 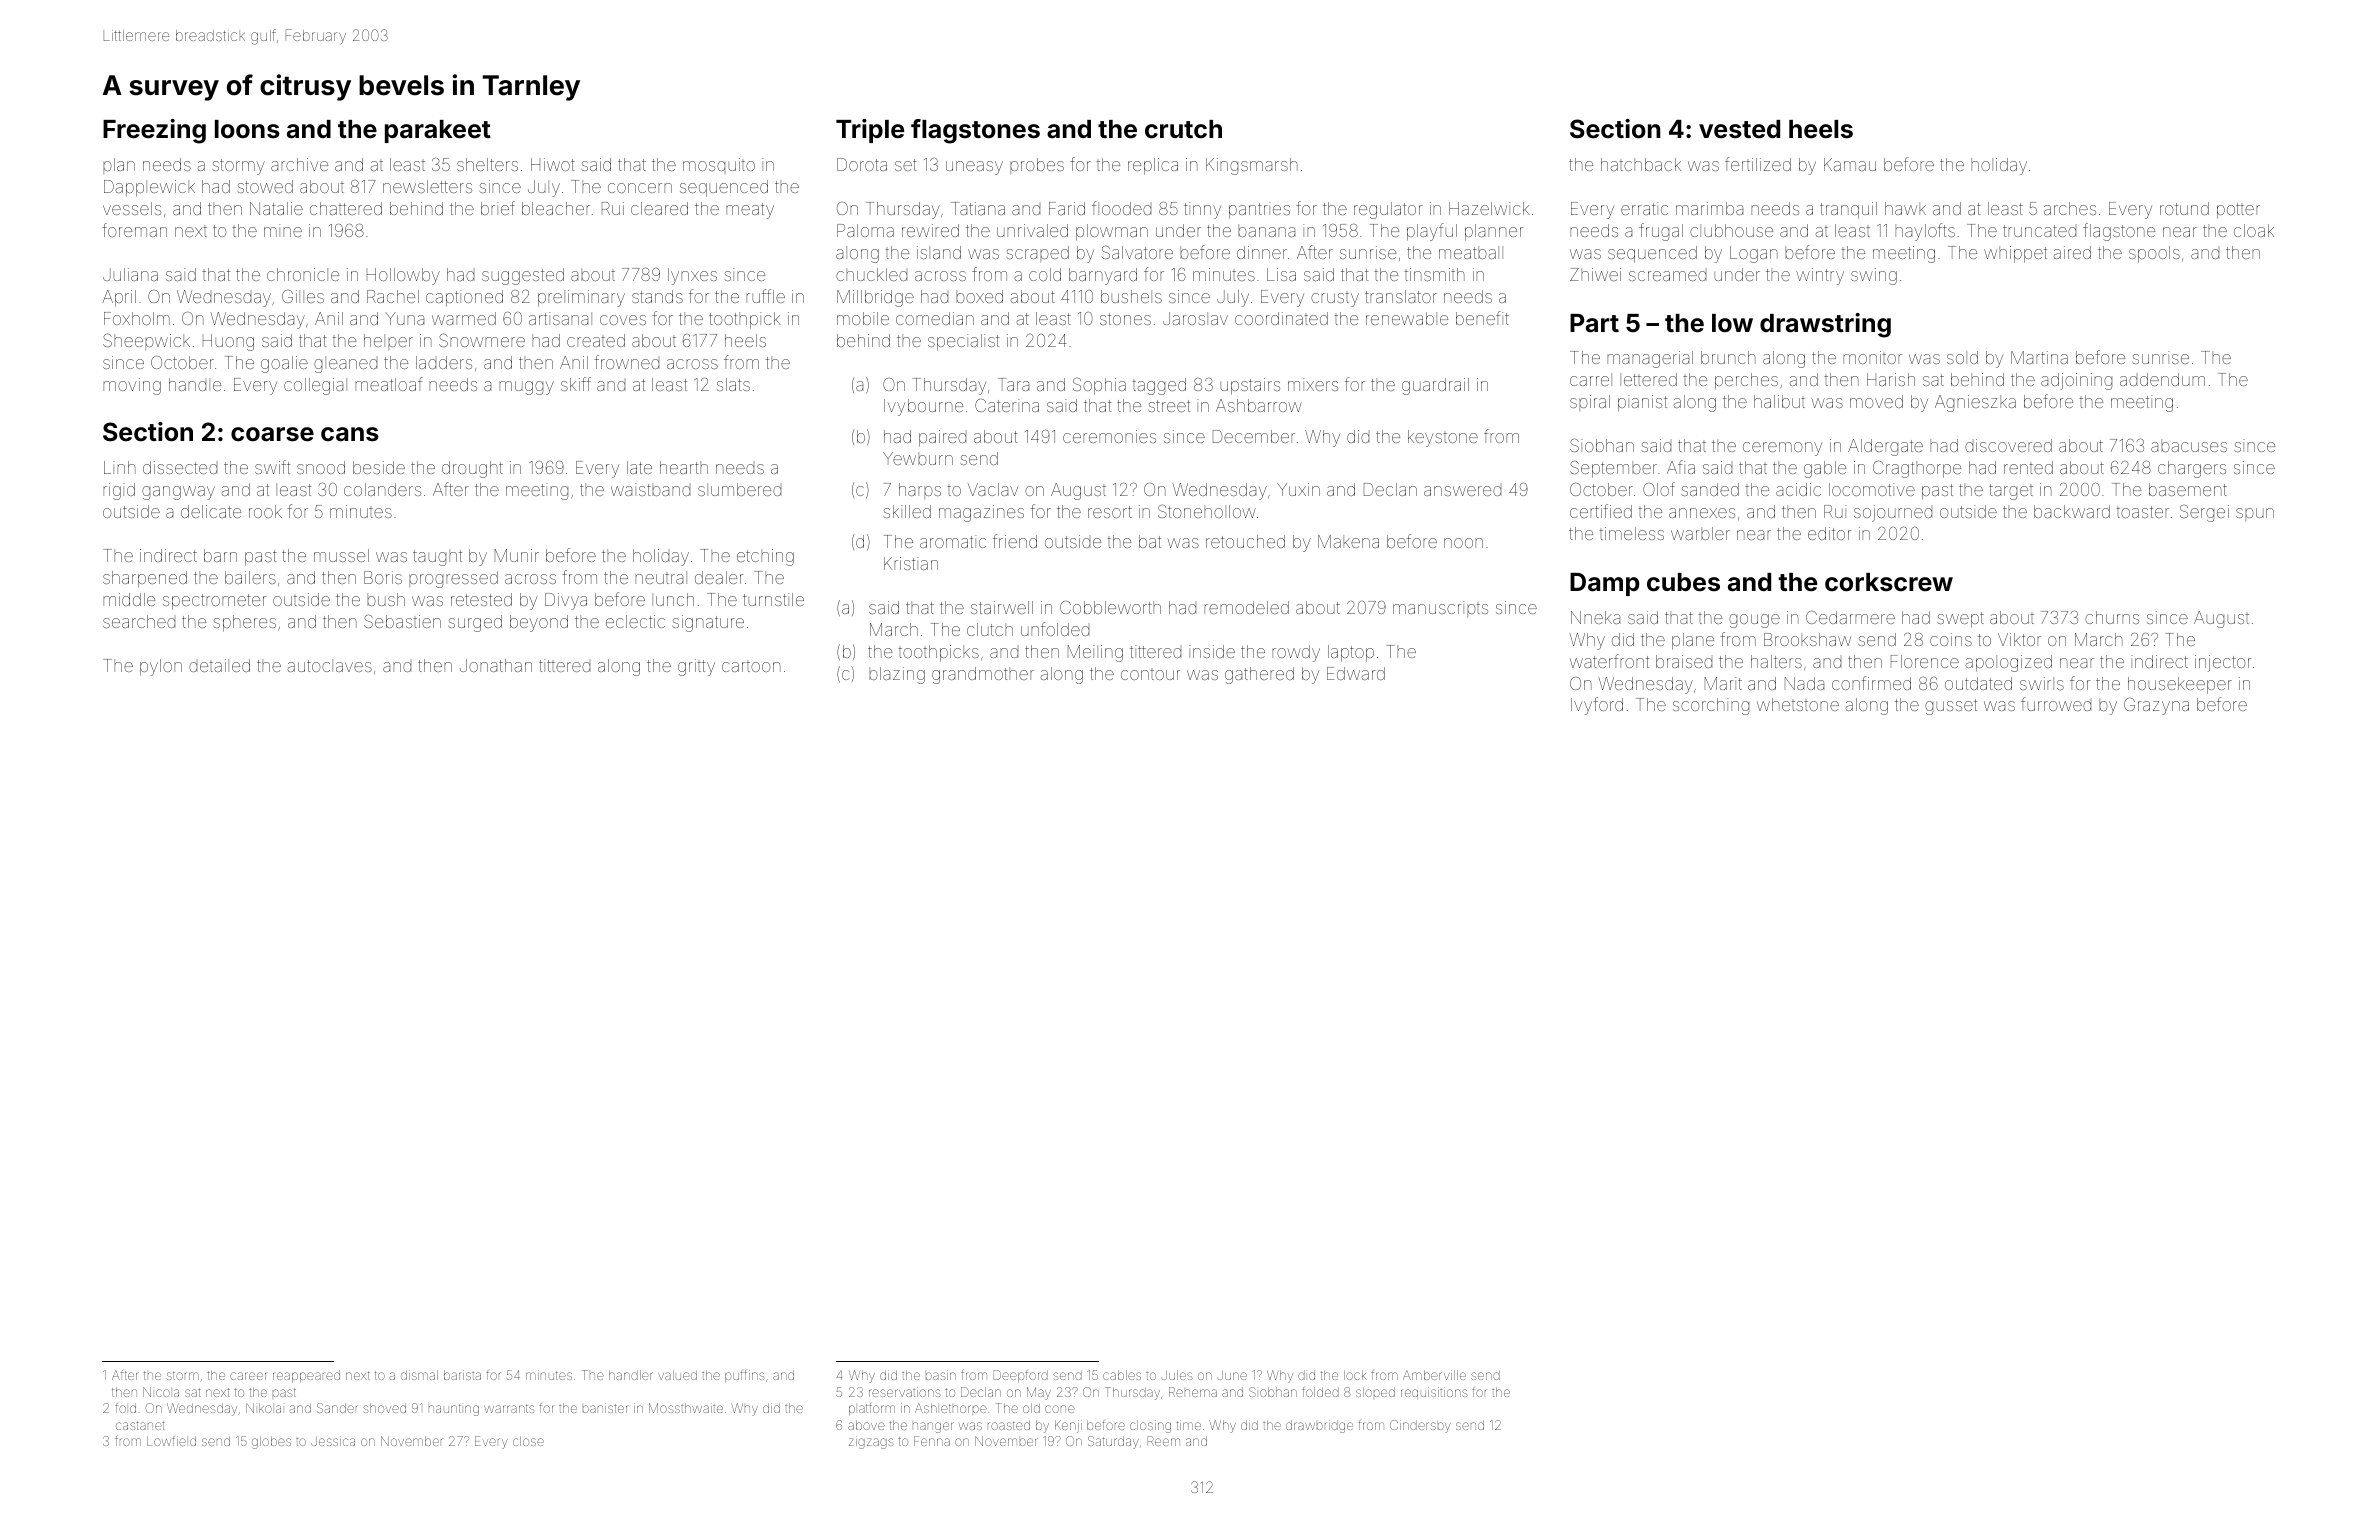 I want to click on parakeet, so click(x=438, y=131).
